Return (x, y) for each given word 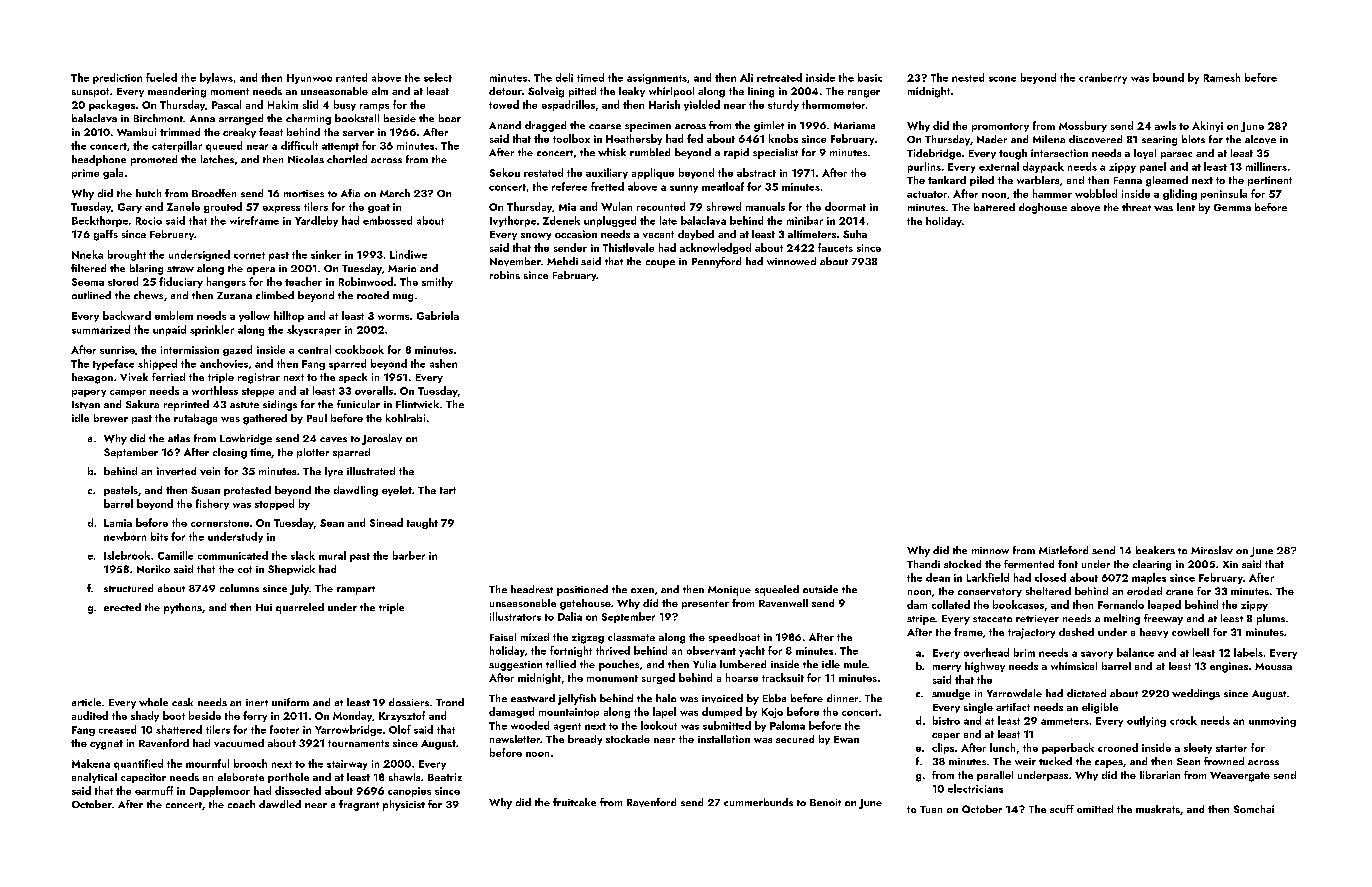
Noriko (153, 569)
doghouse (1043, 208)
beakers (1155, 550)
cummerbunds (758, 802)
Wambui (136, 132)
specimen (648, 127)
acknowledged (715, 248)
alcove (1260, 139)
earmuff (154, 790)
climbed (275, 295)
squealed (777, 590)
